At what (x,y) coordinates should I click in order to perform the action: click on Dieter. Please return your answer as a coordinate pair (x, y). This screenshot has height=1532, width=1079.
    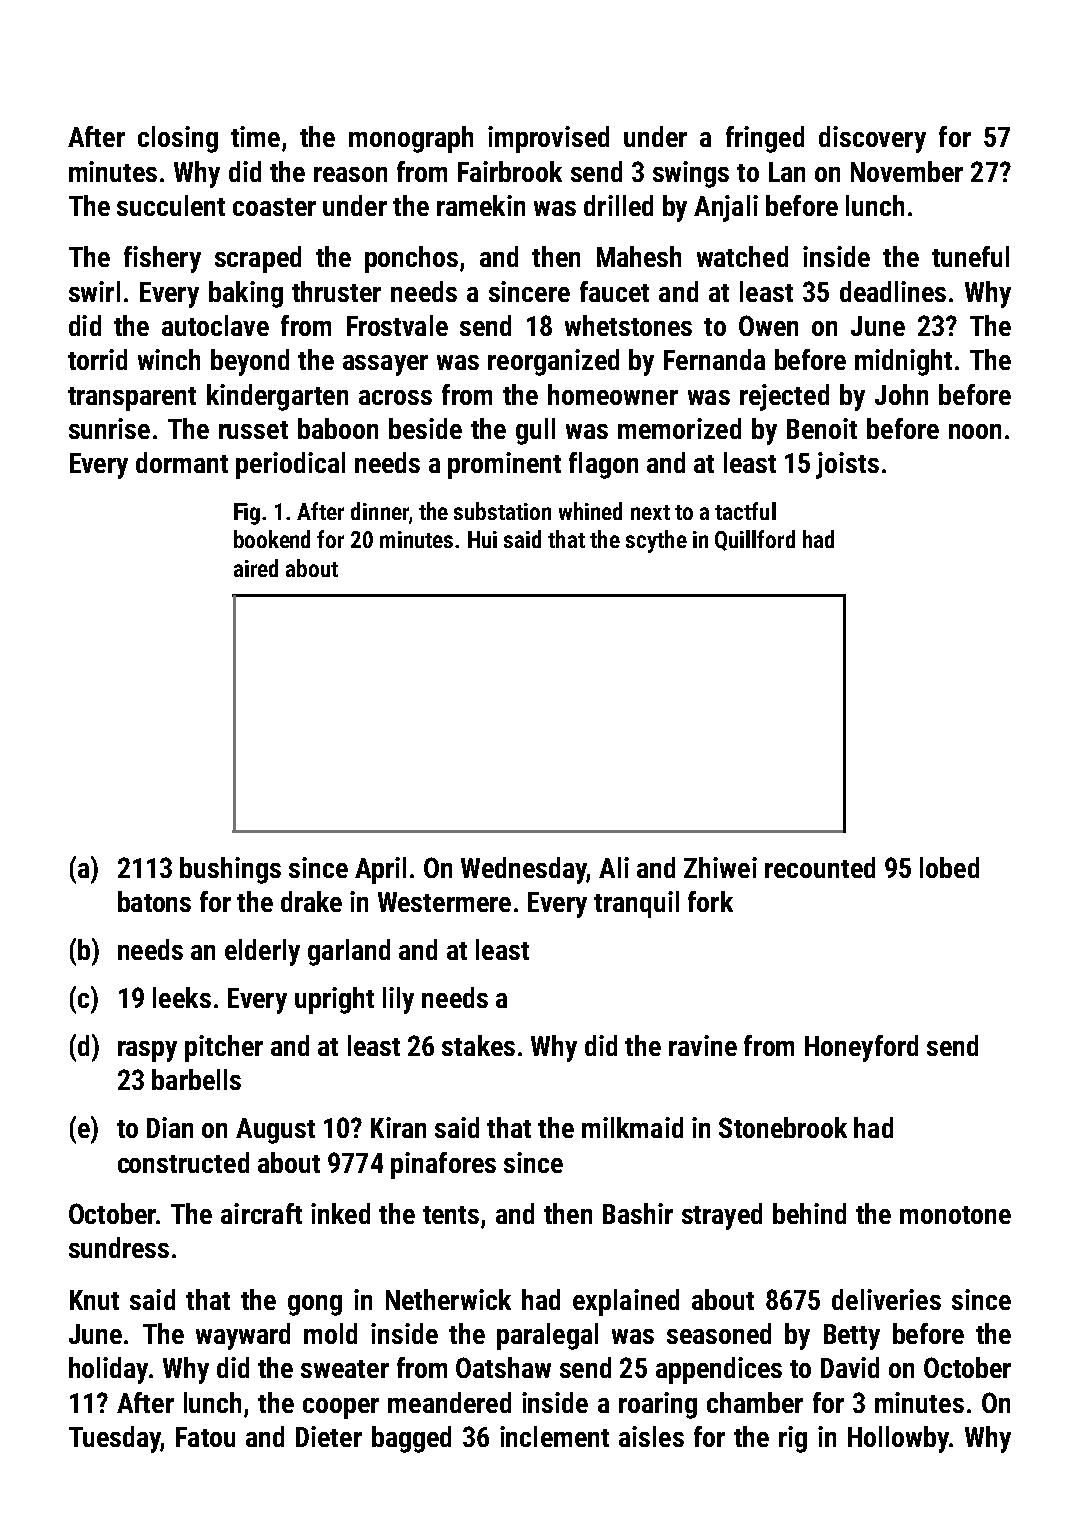
    Looking at the image, I should click on (329, 1436).
